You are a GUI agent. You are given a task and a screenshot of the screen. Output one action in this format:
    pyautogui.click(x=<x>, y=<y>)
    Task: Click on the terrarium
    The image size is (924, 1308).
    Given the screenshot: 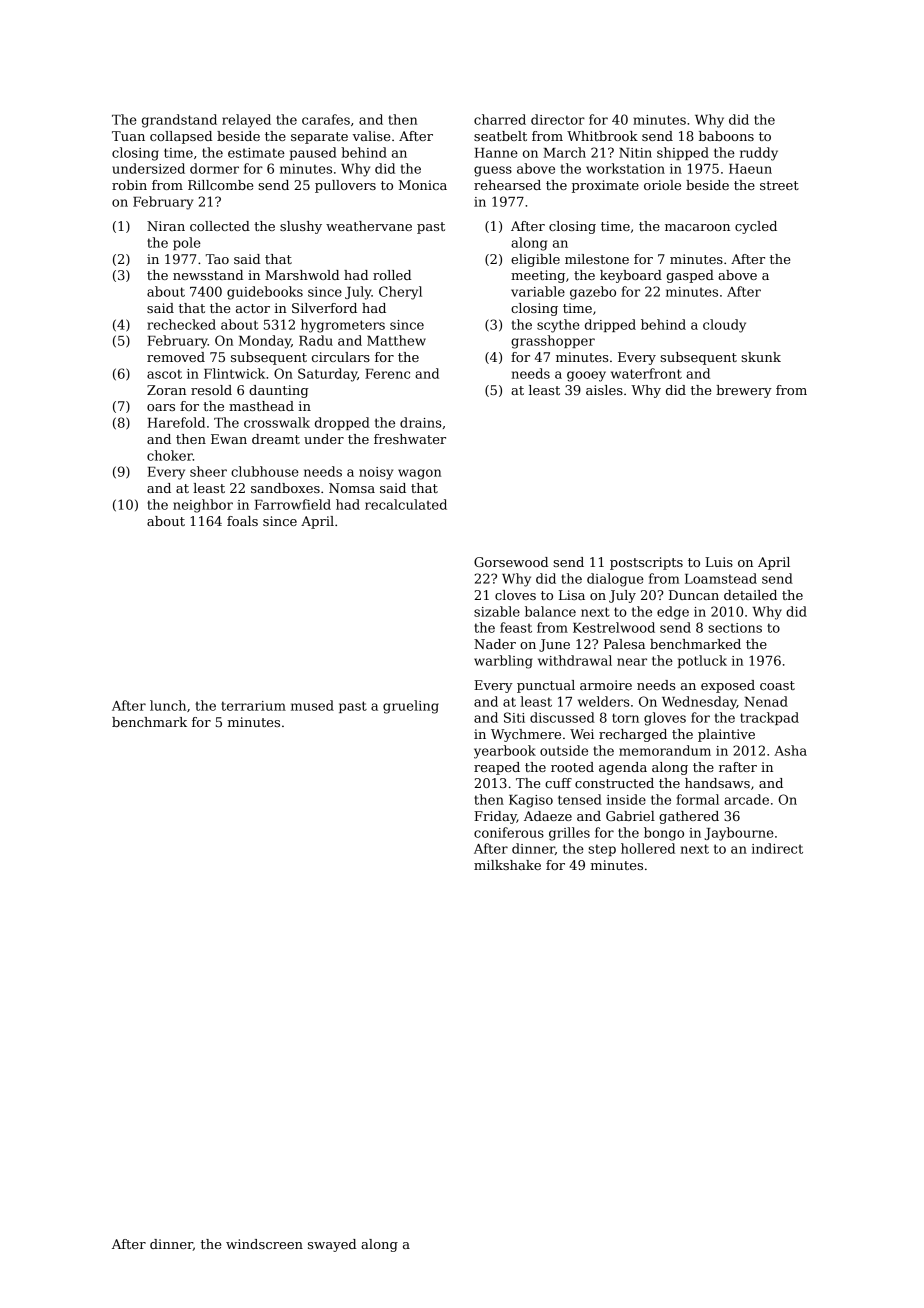 What is the action you would take?
    pyautogui.click(x=253, y=706)
